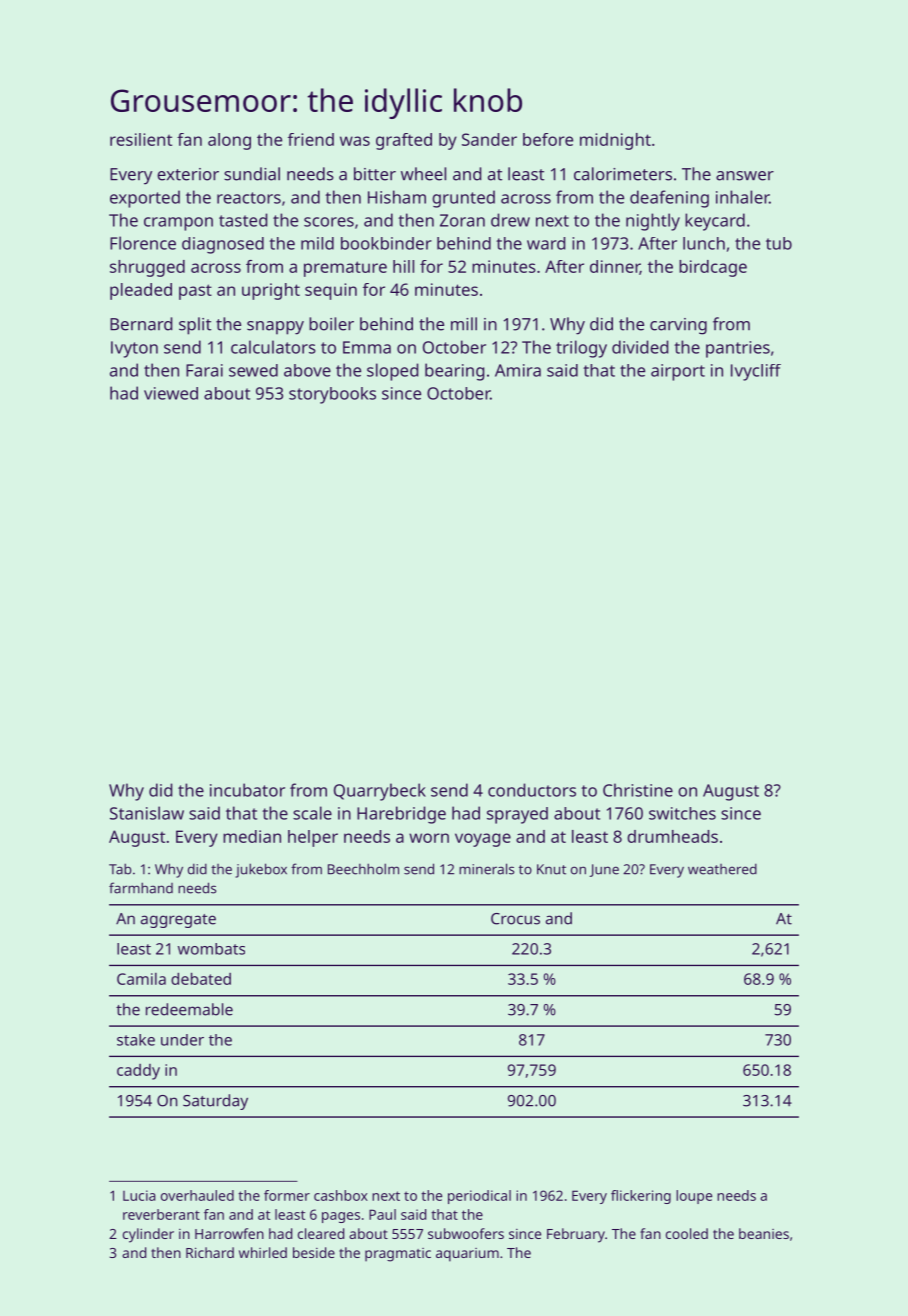 The image size is (908, 1316). I want to click on Quarrybeck, so click(380, 792).
